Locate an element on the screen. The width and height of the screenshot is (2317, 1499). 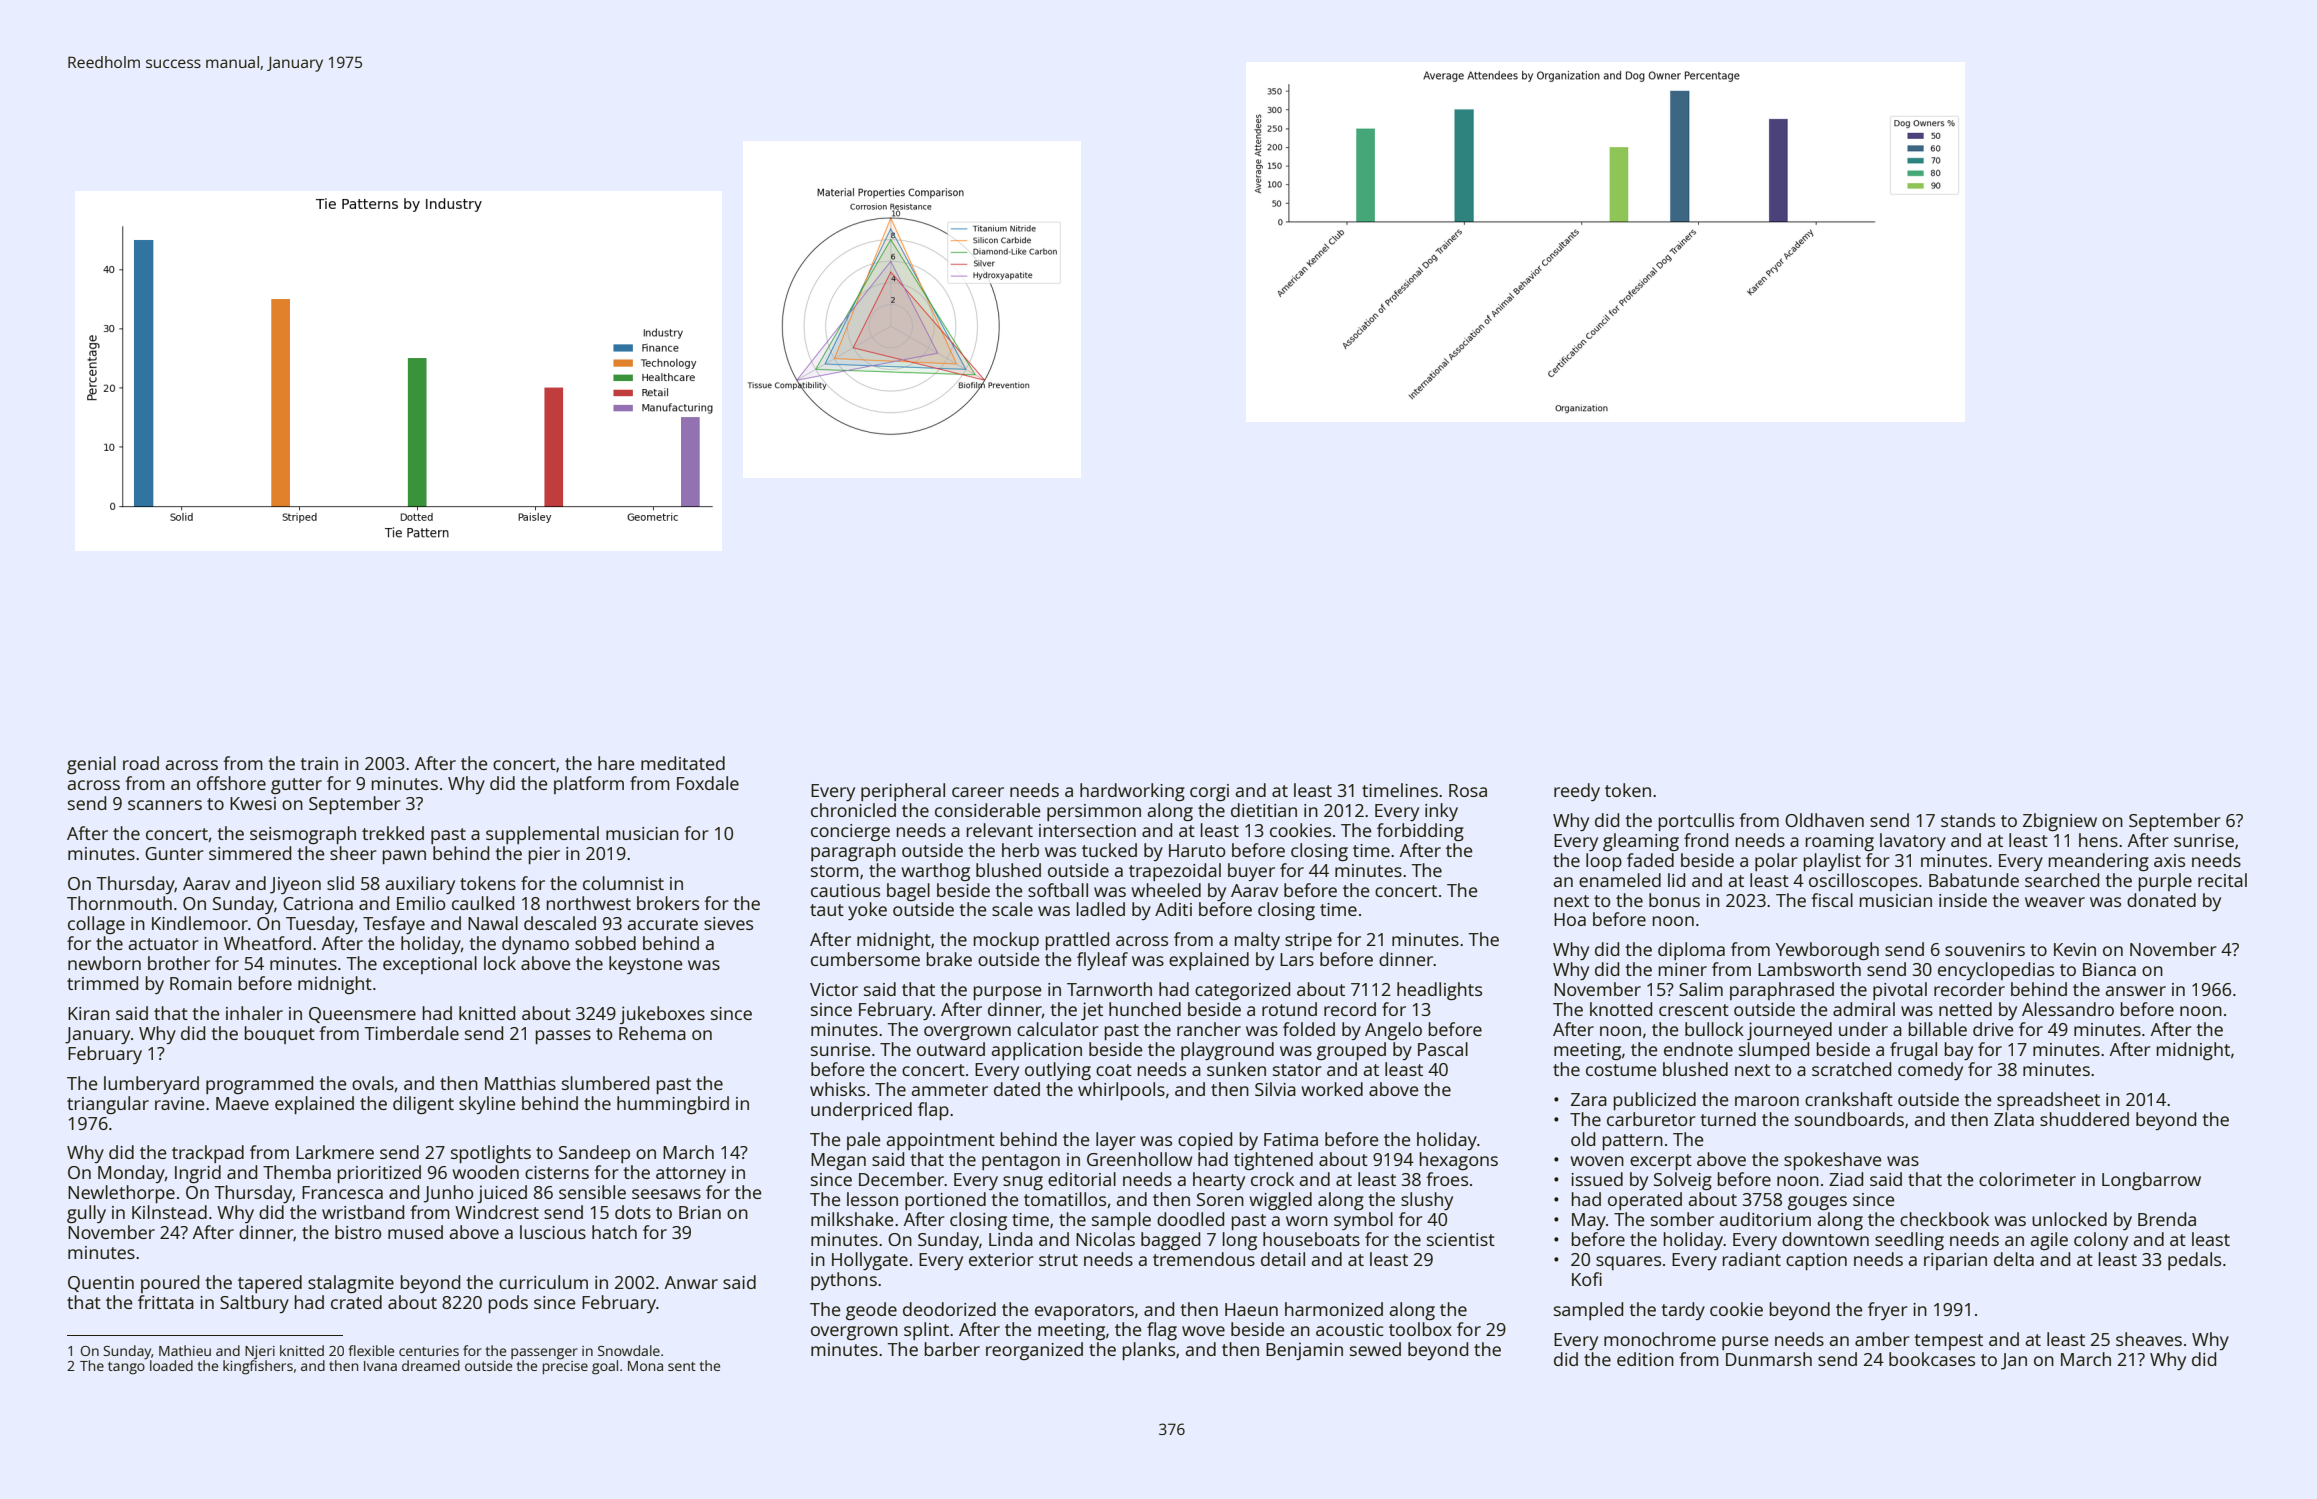
planks is located at coordinates (1149, 1351).
